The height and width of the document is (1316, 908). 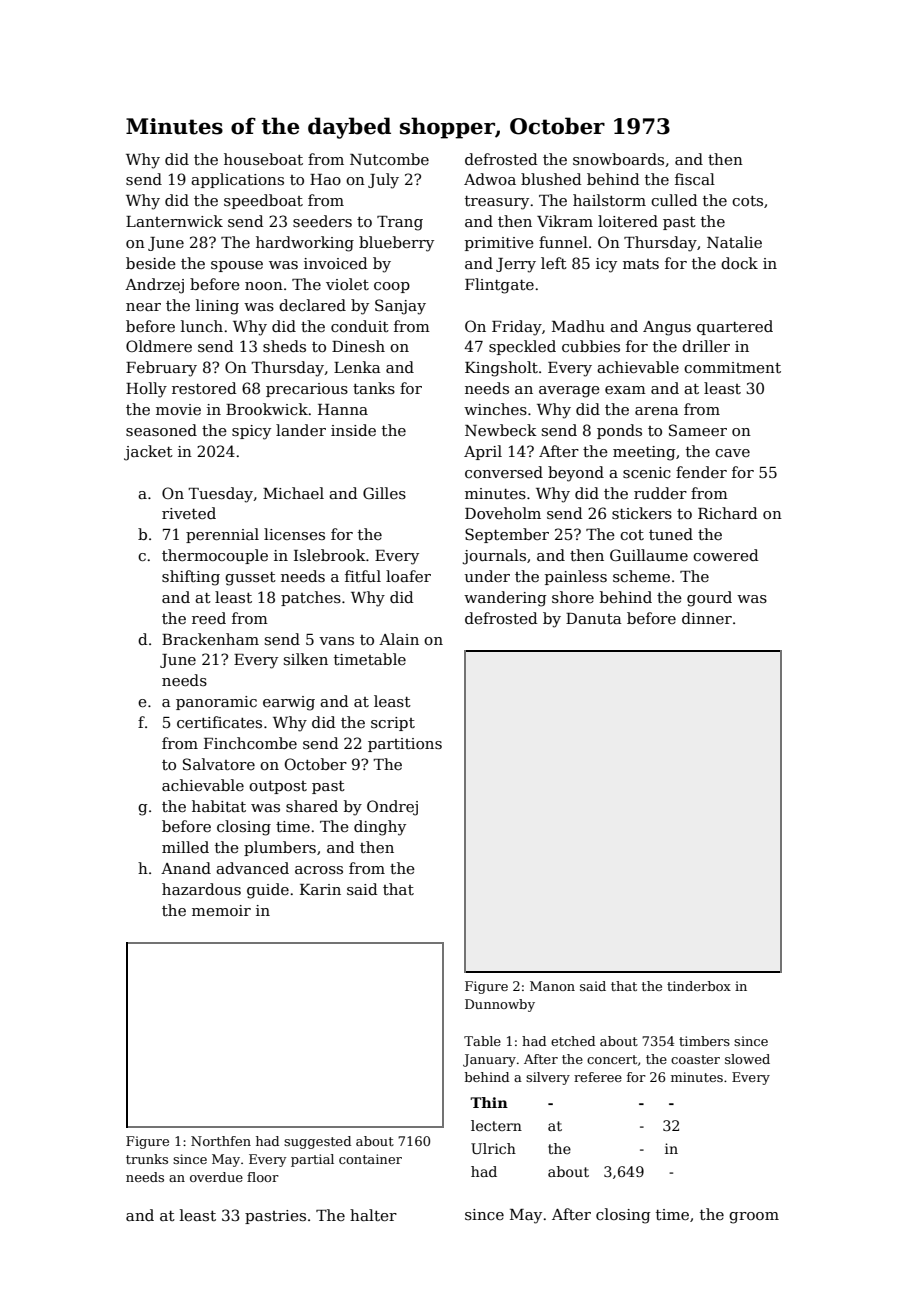 I want to click on milled, so click(x=185, y=847).
